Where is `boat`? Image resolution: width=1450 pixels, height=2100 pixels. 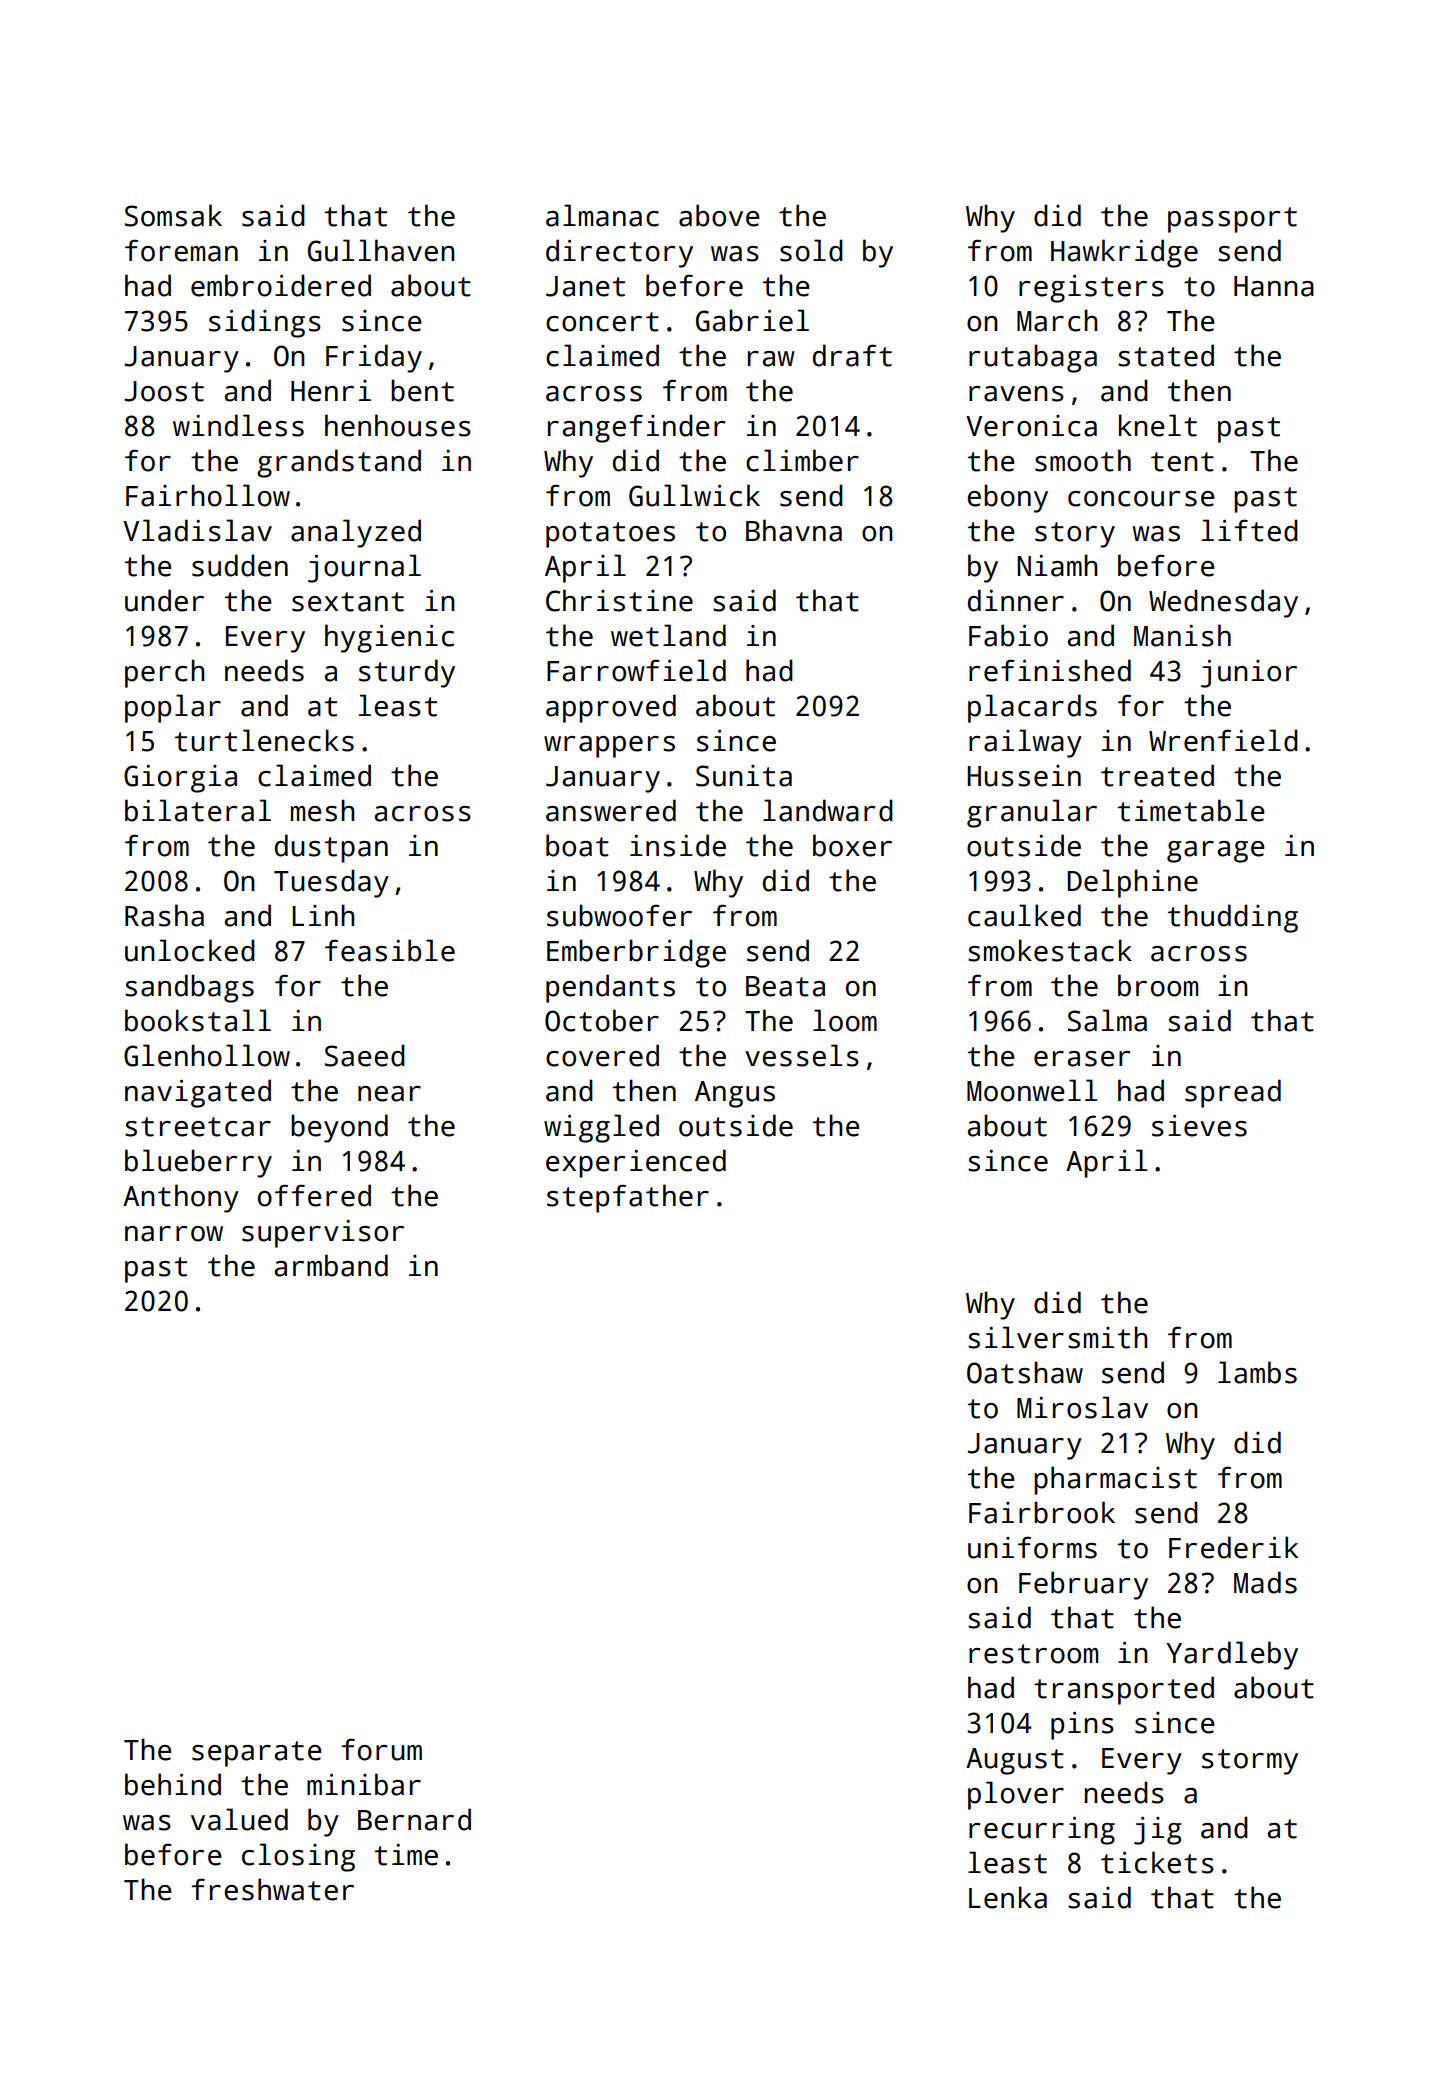 boat is located at coordinates (577, 845).
